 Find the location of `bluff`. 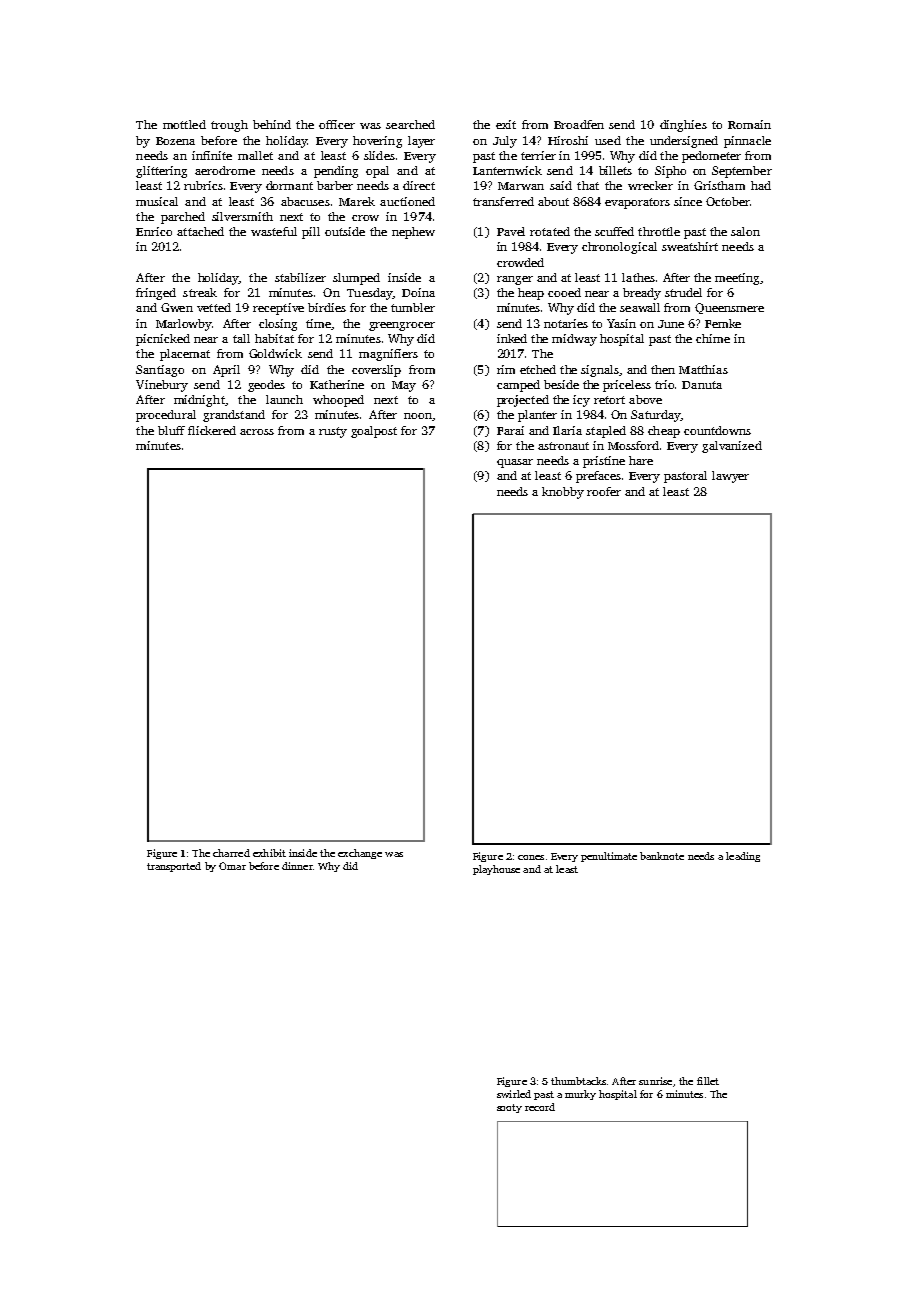

bluff is located at coordinates (171, 430).
